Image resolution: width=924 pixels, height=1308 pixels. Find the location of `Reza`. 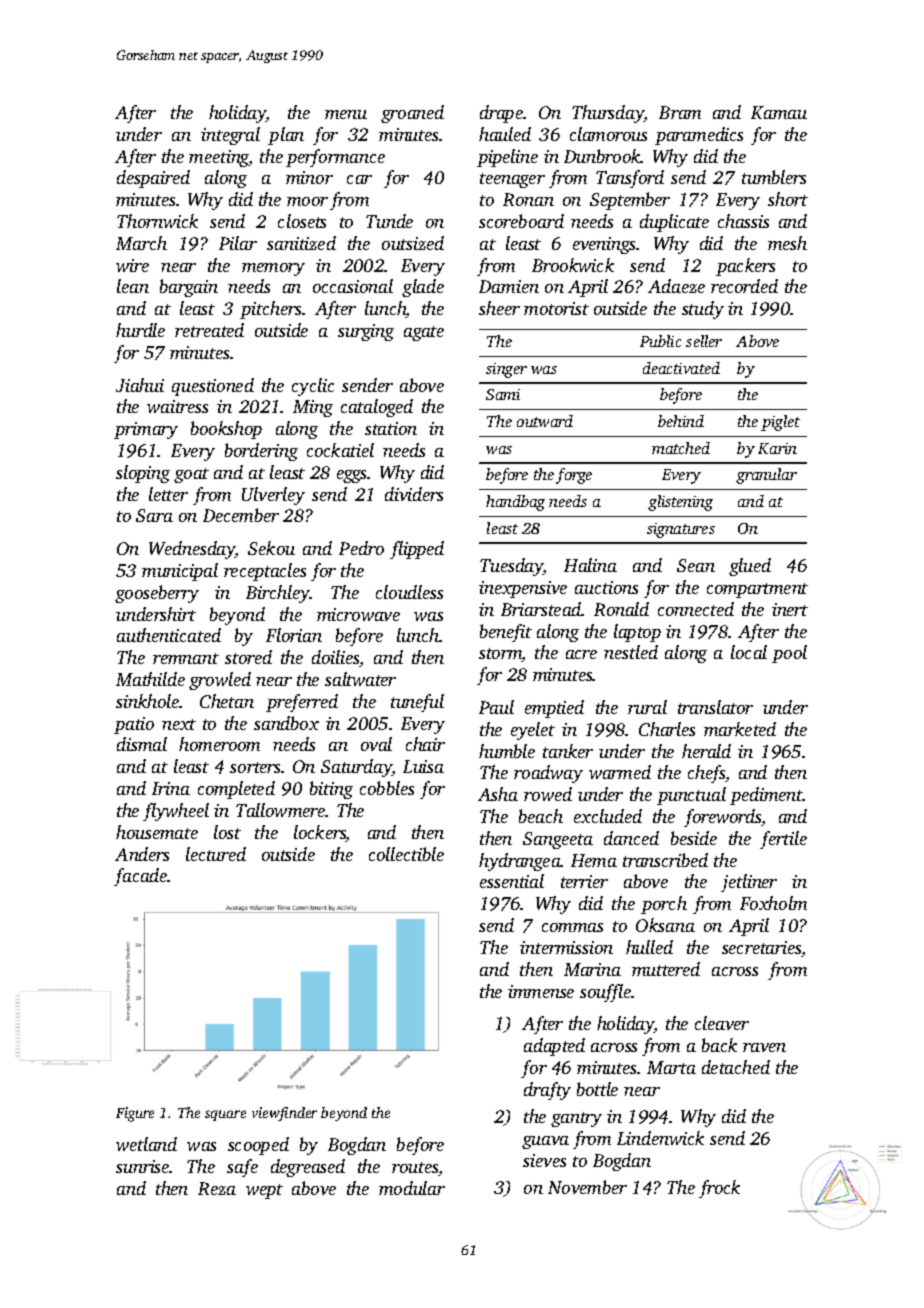

Reza is located at coordinates (217, 1188).
